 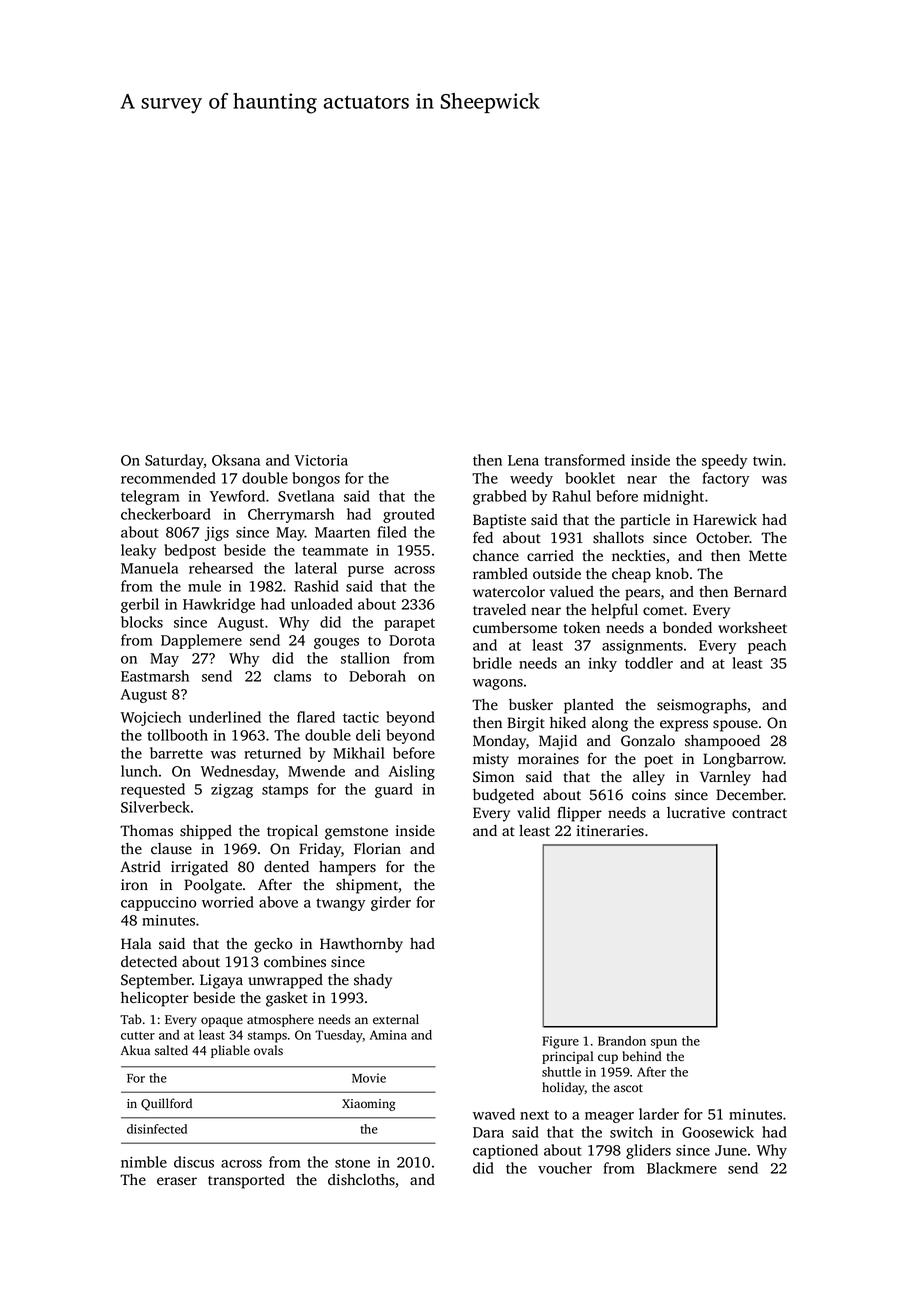 I want to click on Rahul, so click(x=571, y=496).
